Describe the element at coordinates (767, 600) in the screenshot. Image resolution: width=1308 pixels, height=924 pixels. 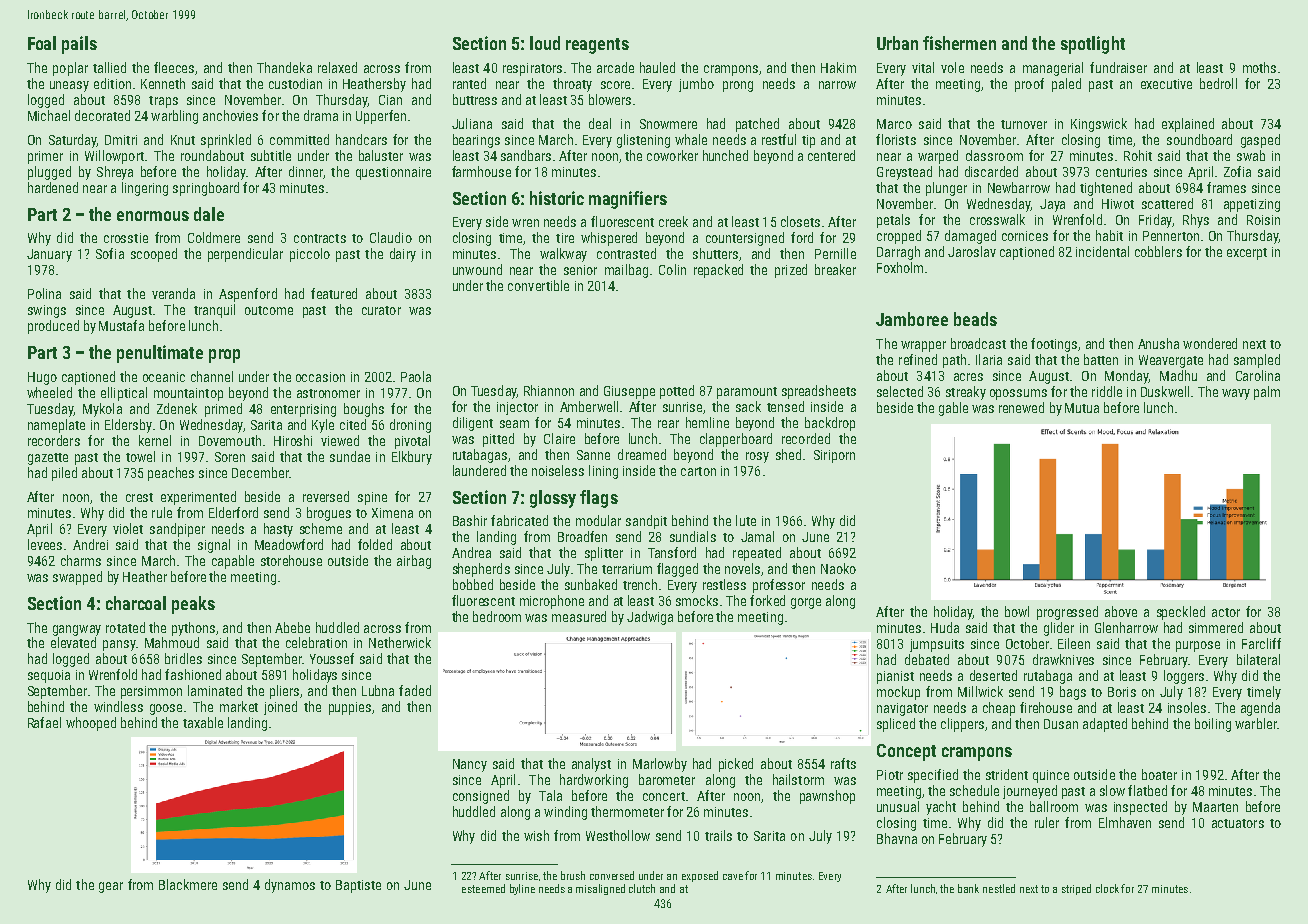
I see `forked` at that location.
